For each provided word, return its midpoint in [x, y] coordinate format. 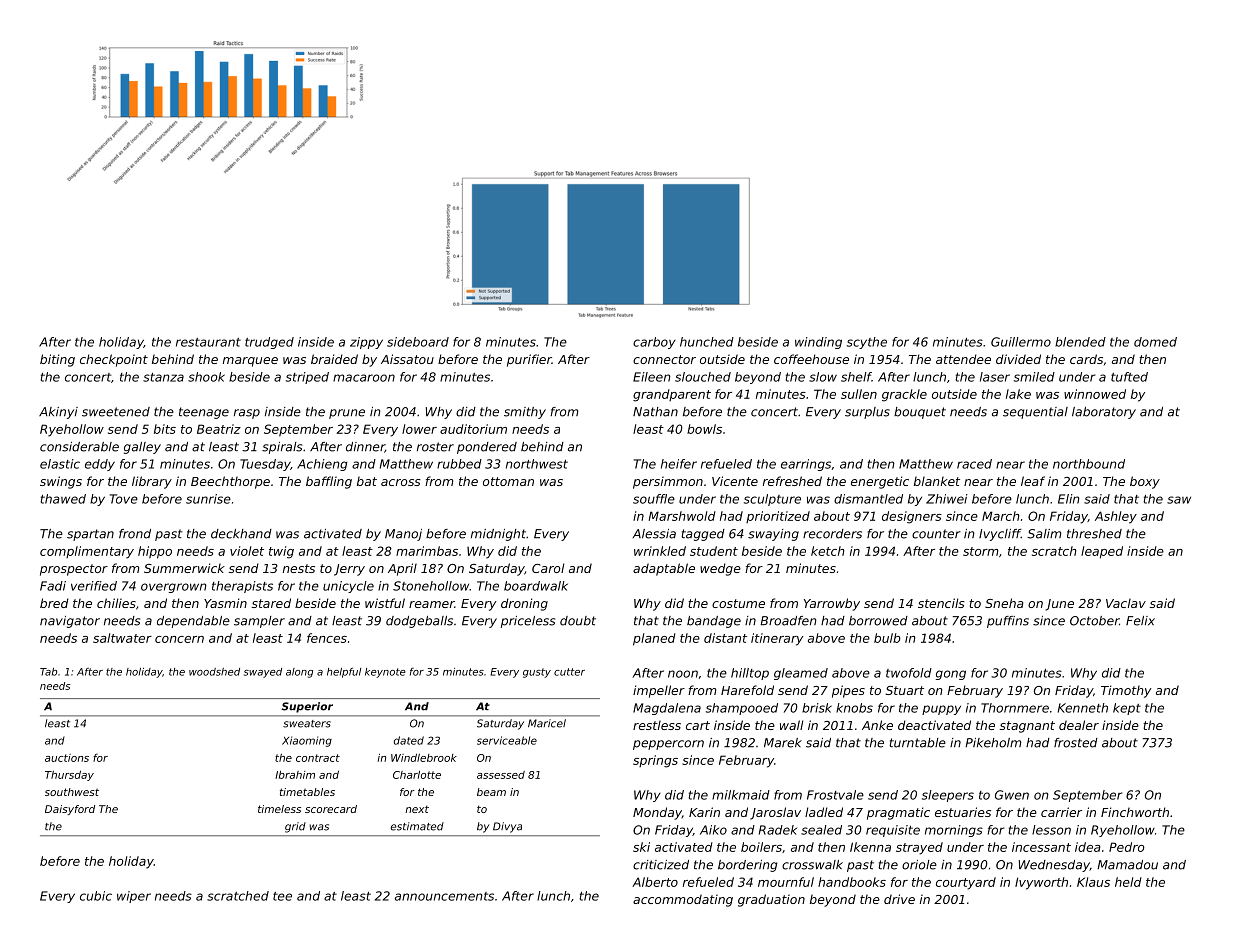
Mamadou [1127, 865]
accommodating [683, 900]
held [1128, 882]
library [152, 482]
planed [654, 639]
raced [974, 464]
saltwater [122, 638]
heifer [679, 464]
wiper [134, 897]
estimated [417, 826]
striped [307, 378]
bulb [887, 638]
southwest [72, 792]
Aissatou [407, 359]
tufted [1129, 377]
